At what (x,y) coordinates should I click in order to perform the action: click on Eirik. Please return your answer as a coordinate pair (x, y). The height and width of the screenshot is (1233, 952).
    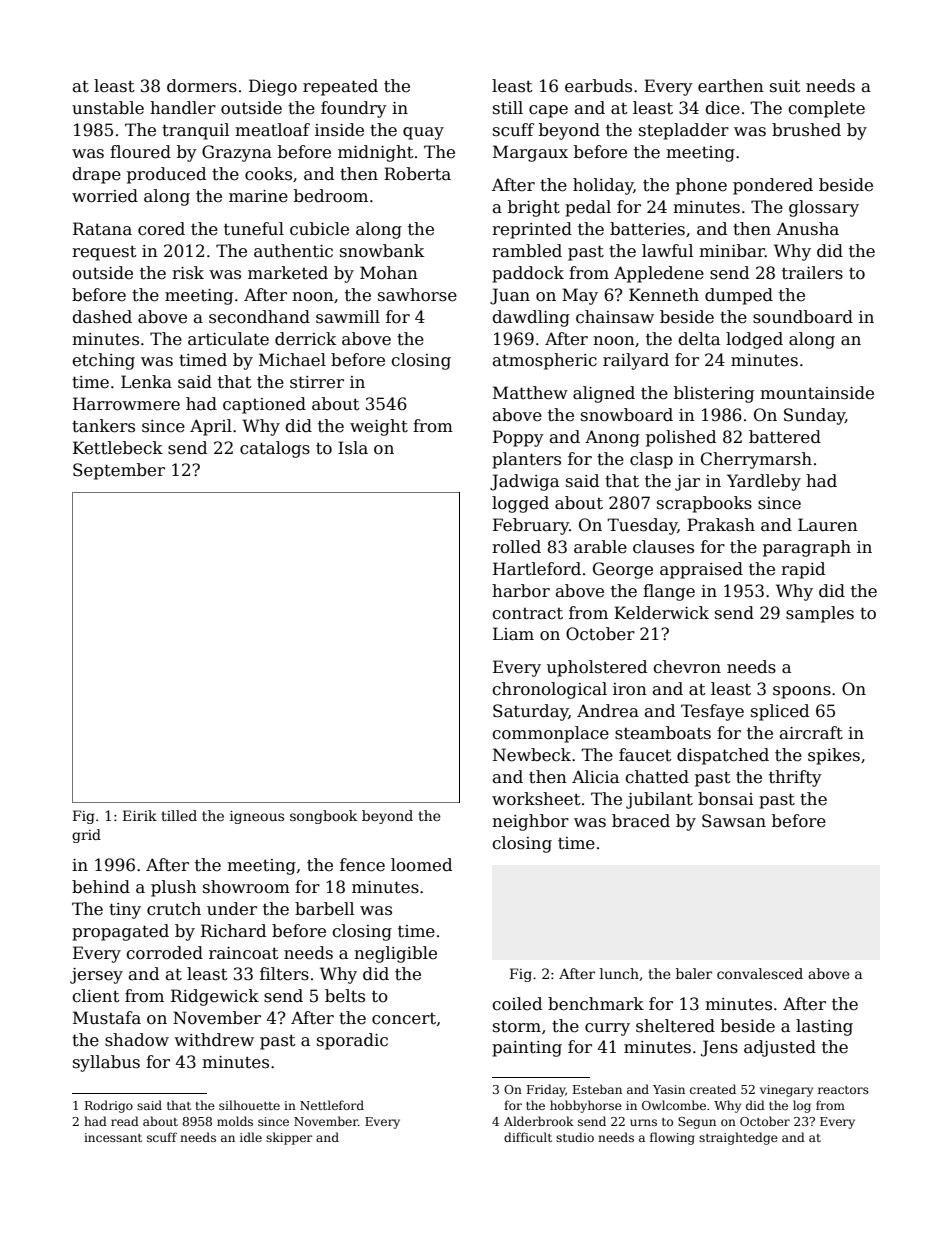
    Looking at the image, I should click on (140, 815).
